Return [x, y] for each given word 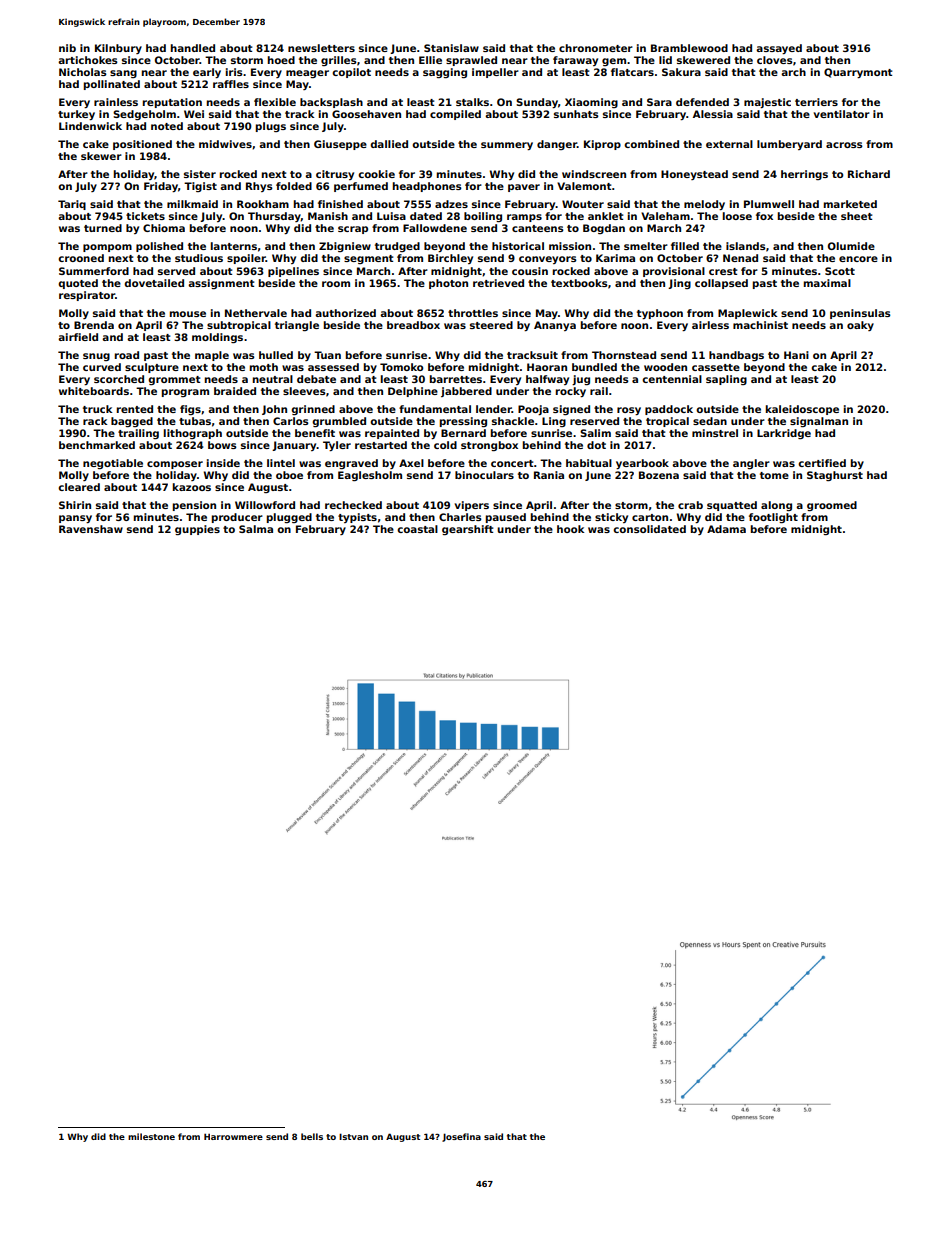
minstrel [715, 433]
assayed [779, 49]
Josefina [461, 1137]
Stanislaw [451, 48]
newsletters [321, 48]
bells [312, 1136]
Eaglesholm [370, 476]
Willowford [265, 505]
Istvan [353, 1136]
